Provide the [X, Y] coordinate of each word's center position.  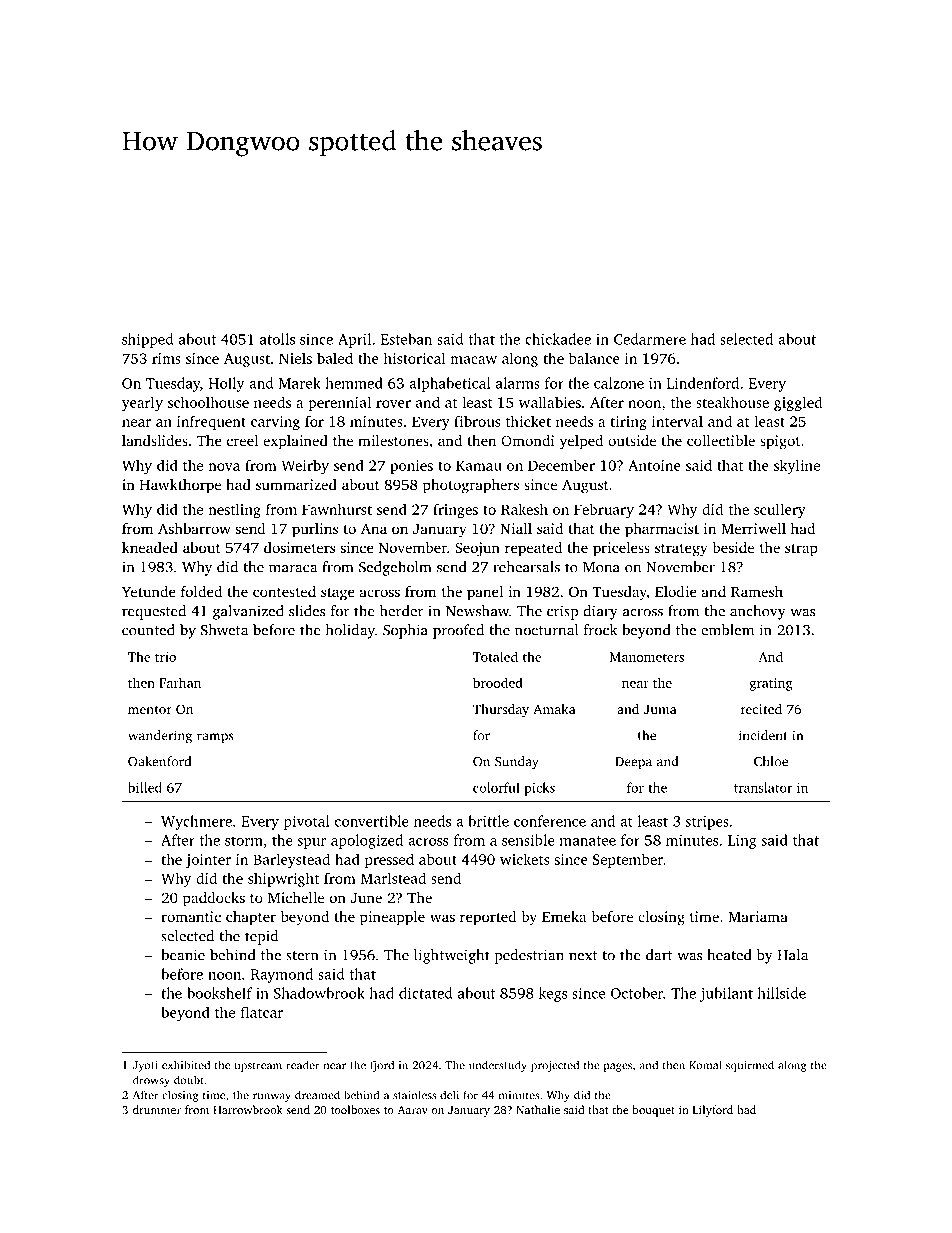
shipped [147, 340]
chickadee [558, 339]
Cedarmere [650, 339]
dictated [425, 993]
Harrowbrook [248, 1109]
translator [763, 787]
